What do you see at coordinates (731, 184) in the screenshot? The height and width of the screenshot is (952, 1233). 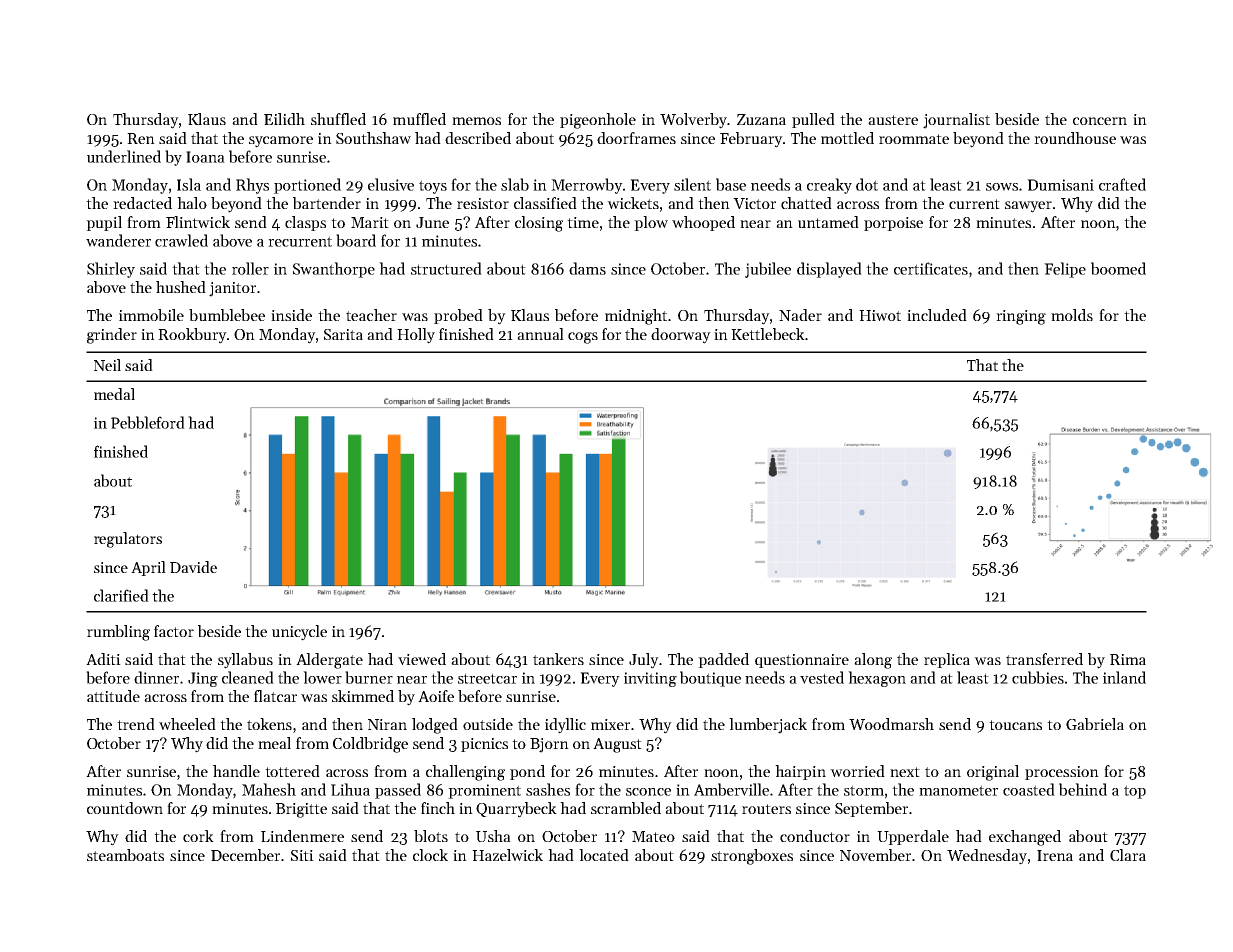 I see `base` at bounding box center [731, 184].
